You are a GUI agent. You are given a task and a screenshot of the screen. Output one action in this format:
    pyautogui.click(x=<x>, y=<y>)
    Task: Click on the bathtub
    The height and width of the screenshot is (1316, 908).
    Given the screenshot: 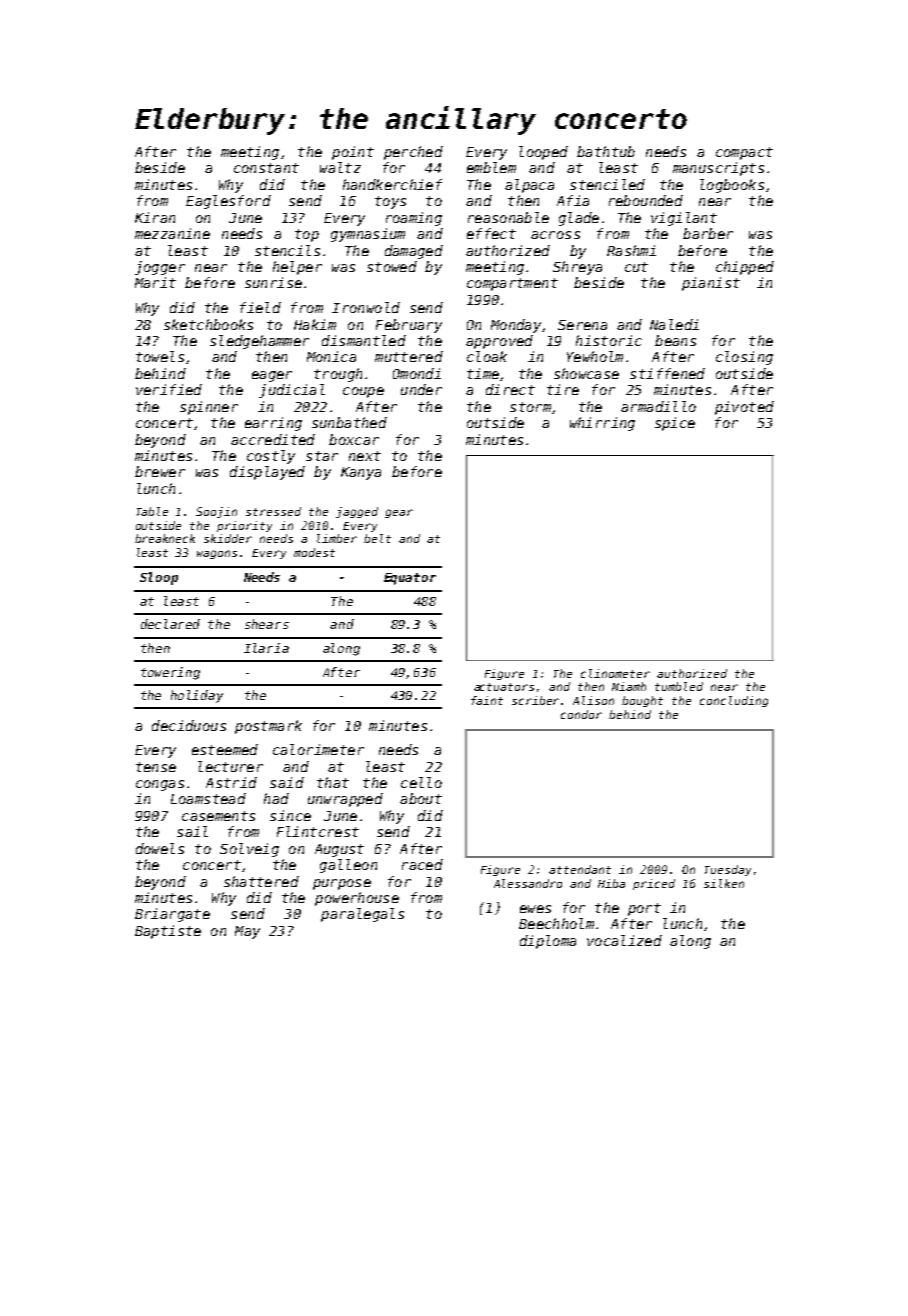 What is the action you would take?
    pyautogui.click(x=606, y=151)
